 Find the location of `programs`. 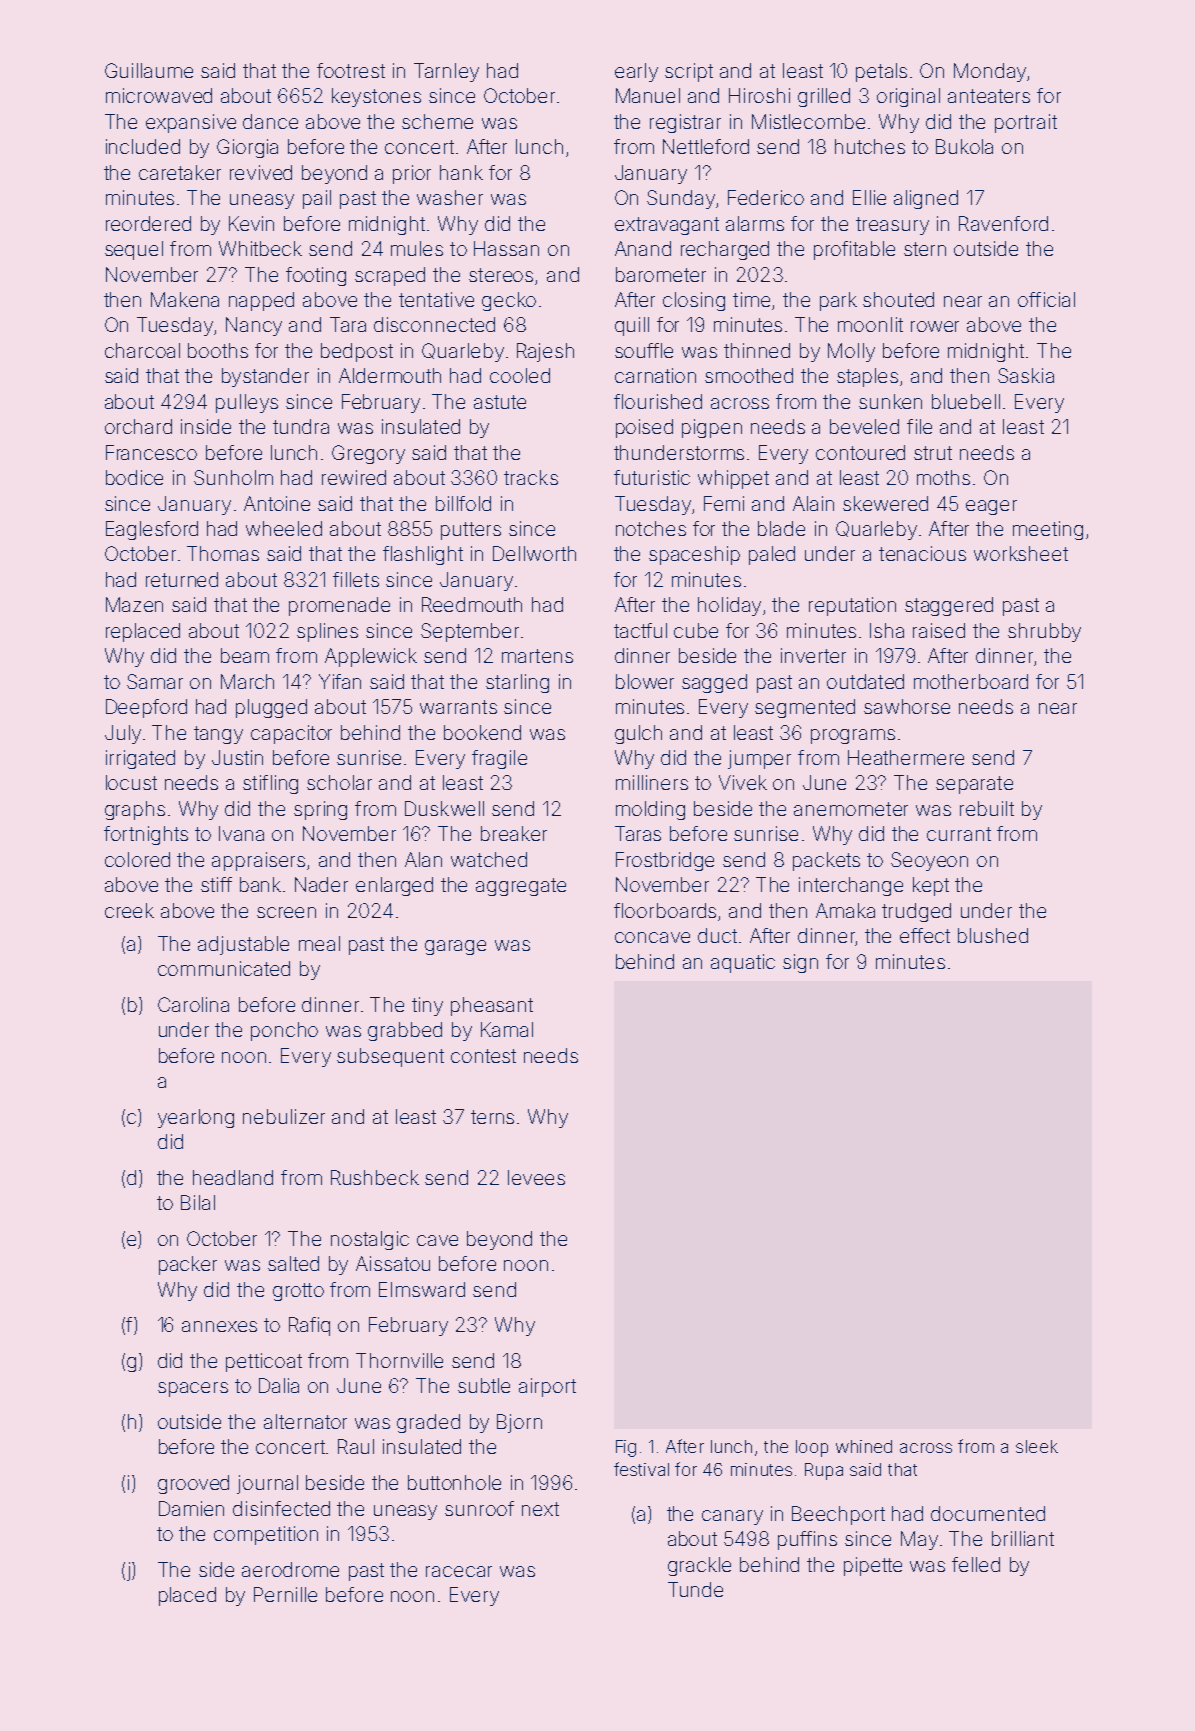

programs is located at coordinates (853, 736).
